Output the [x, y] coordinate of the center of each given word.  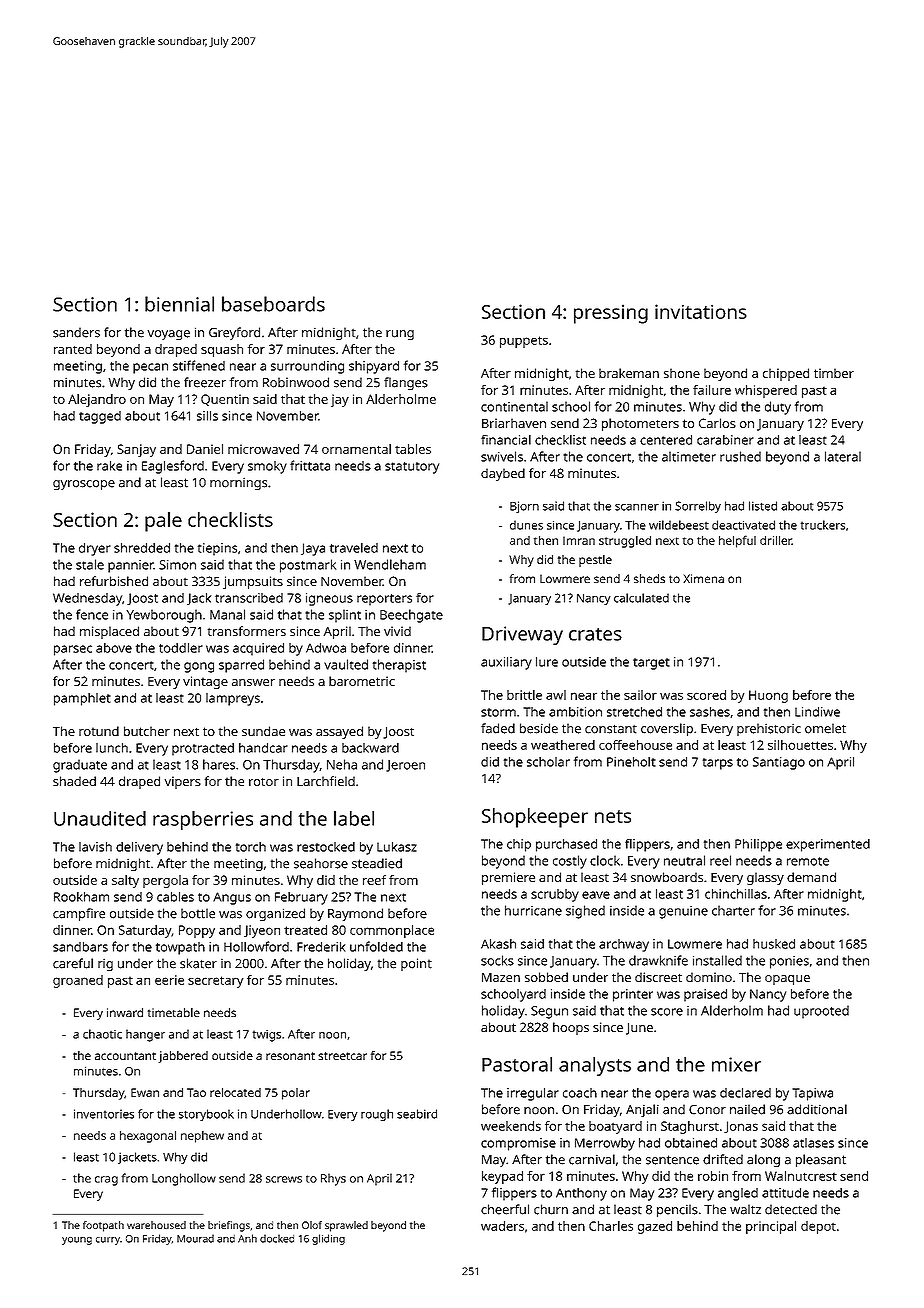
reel [720, 860]
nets [613, 816]
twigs [267, 1036]
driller [776, 540]
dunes [526, 525]
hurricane [533, 910]
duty [778, 408]
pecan [150, 368]
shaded [74, 781]
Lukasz [397, 847]
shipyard [374, 367]
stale [90, 564]
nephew [202, 1137]
